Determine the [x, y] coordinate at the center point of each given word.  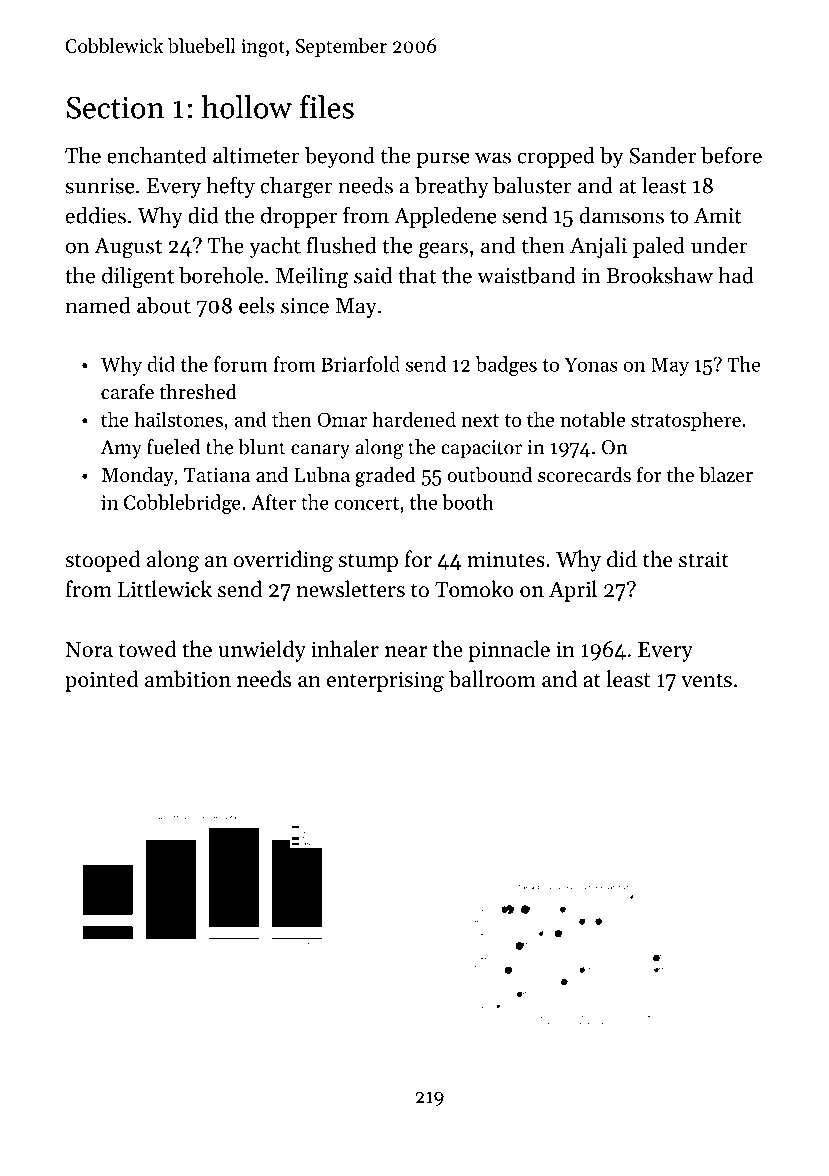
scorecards [584, 475]
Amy [121, 449]
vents [706, 680]
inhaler [345, 649]
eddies [96, 215]
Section [115, 107]
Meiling [312, 277]
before [731, 155]
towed [147, 649]
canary [320, 451]
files [327, 107]
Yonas [591, 364]
